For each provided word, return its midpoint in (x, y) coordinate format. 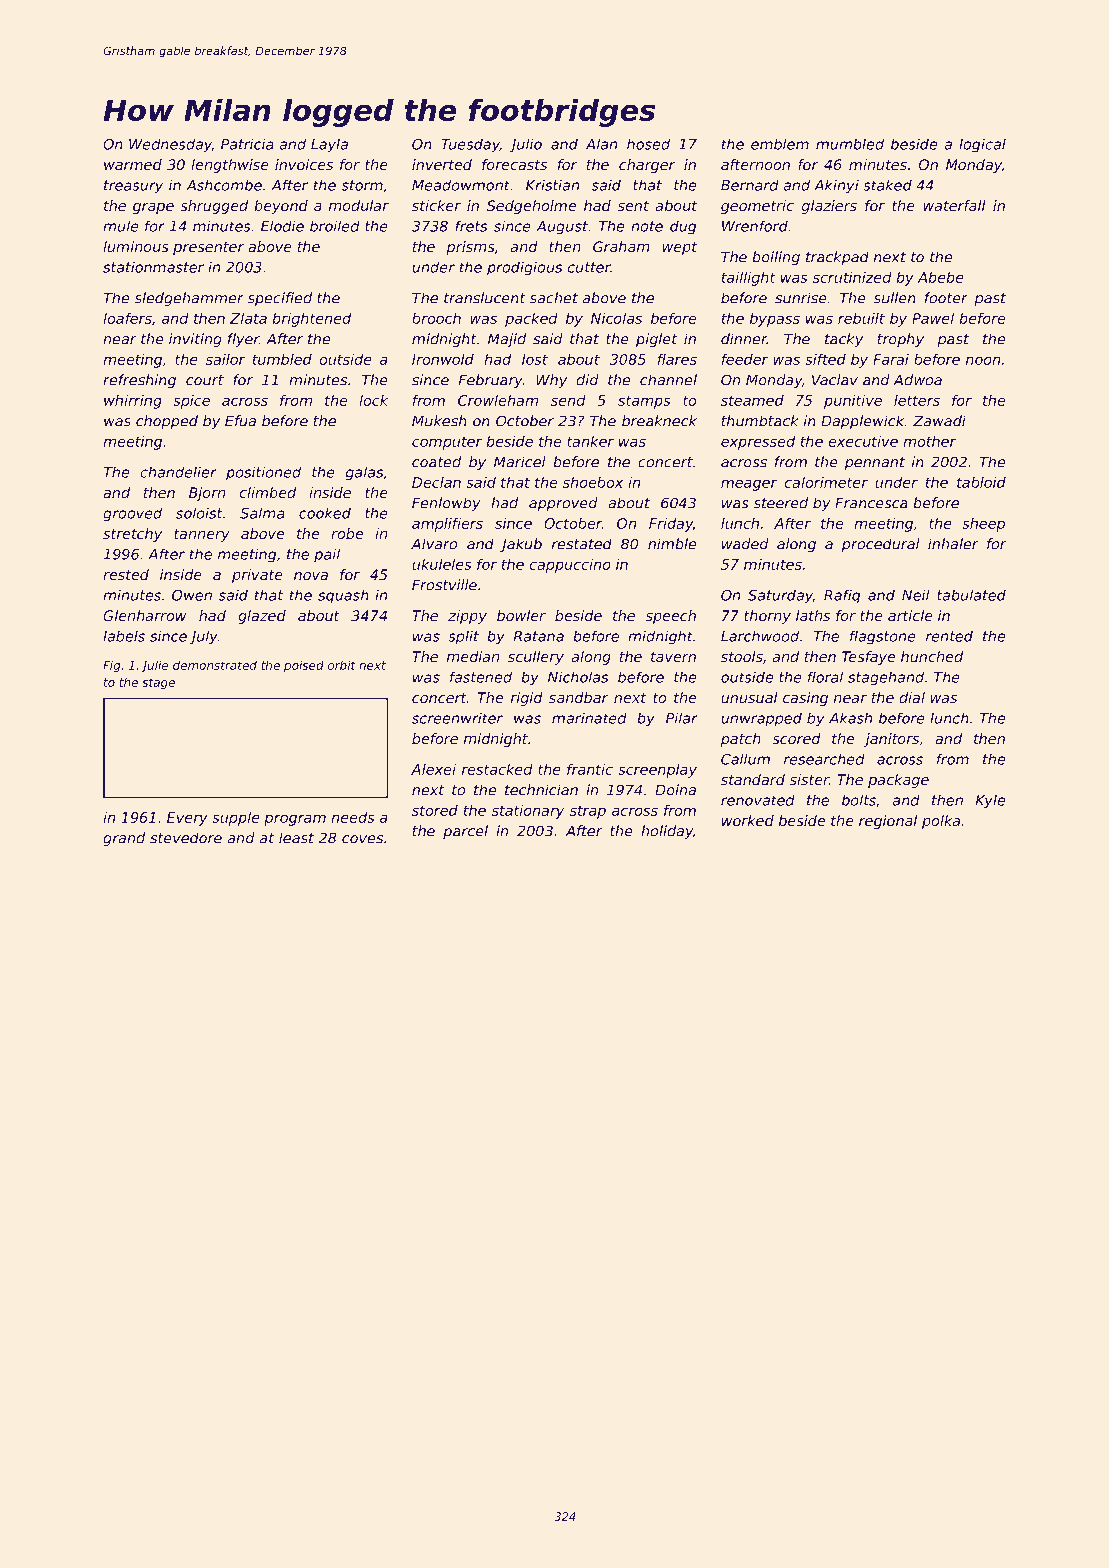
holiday (667, 832)
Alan (601, 144)
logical (982, 145)
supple (236, 819)
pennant (875, 463)
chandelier (178, 472)
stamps (644, 402)
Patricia (247, 144)
